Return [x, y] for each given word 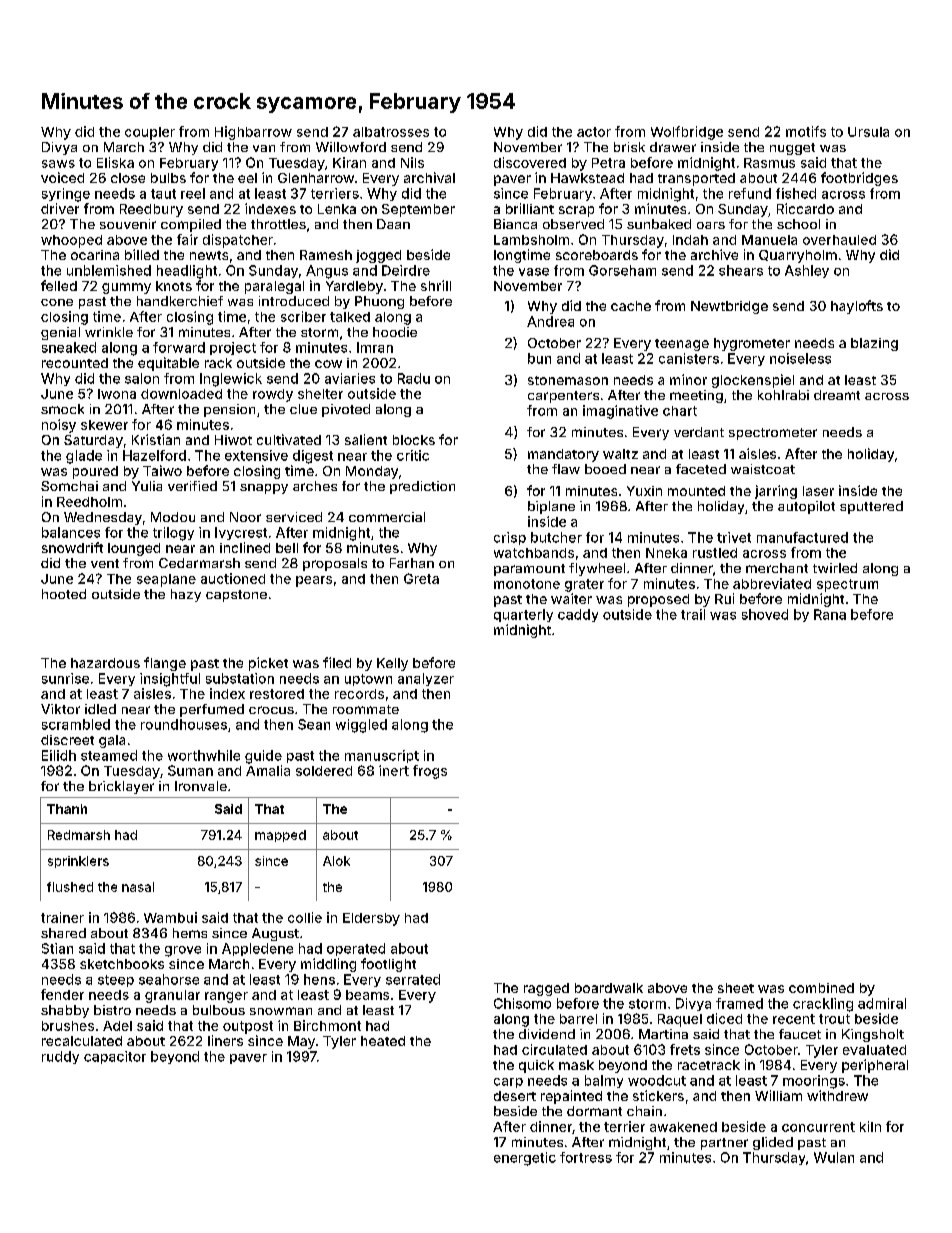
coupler [150, 133]
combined [821, 988]
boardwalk [609, 988]
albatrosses [391, 132]
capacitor [115, 1057]
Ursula [868, 132]
